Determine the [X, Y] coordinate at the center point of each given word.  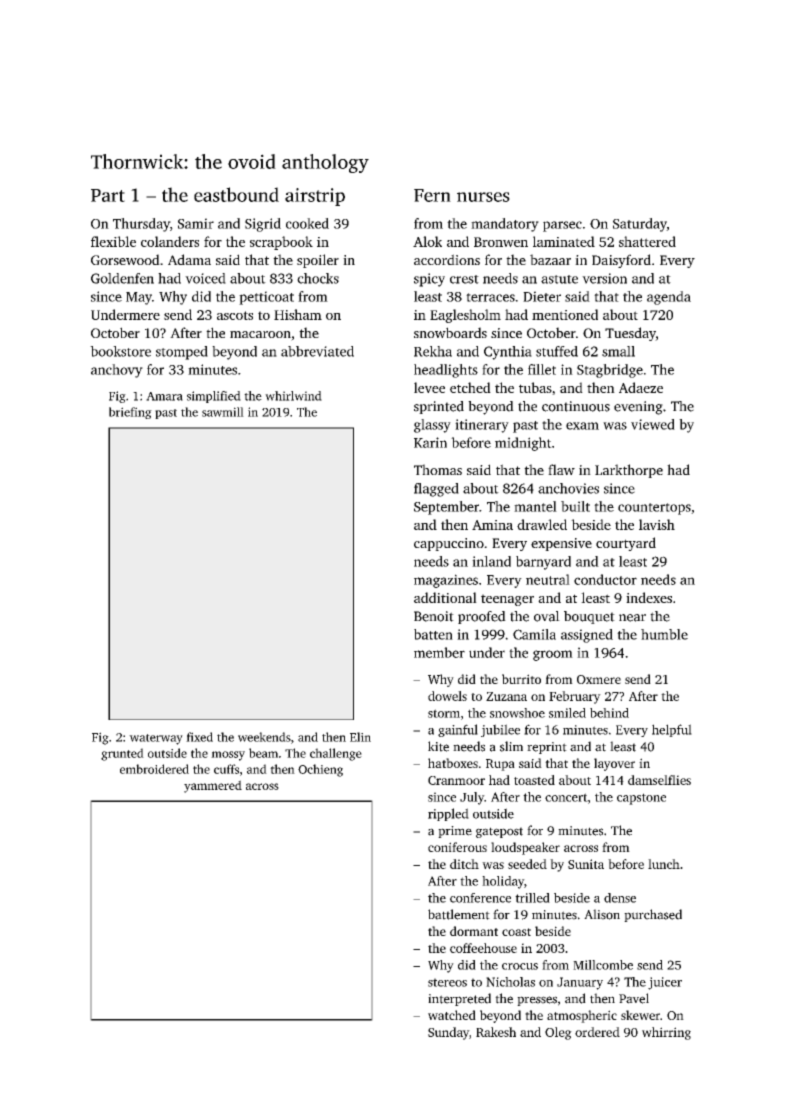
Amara [164, 396]
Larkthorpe [629, 471]
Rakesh [496, 1032]
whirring [666, 1033]
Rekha [433, 351]
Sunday [448, 1033]
